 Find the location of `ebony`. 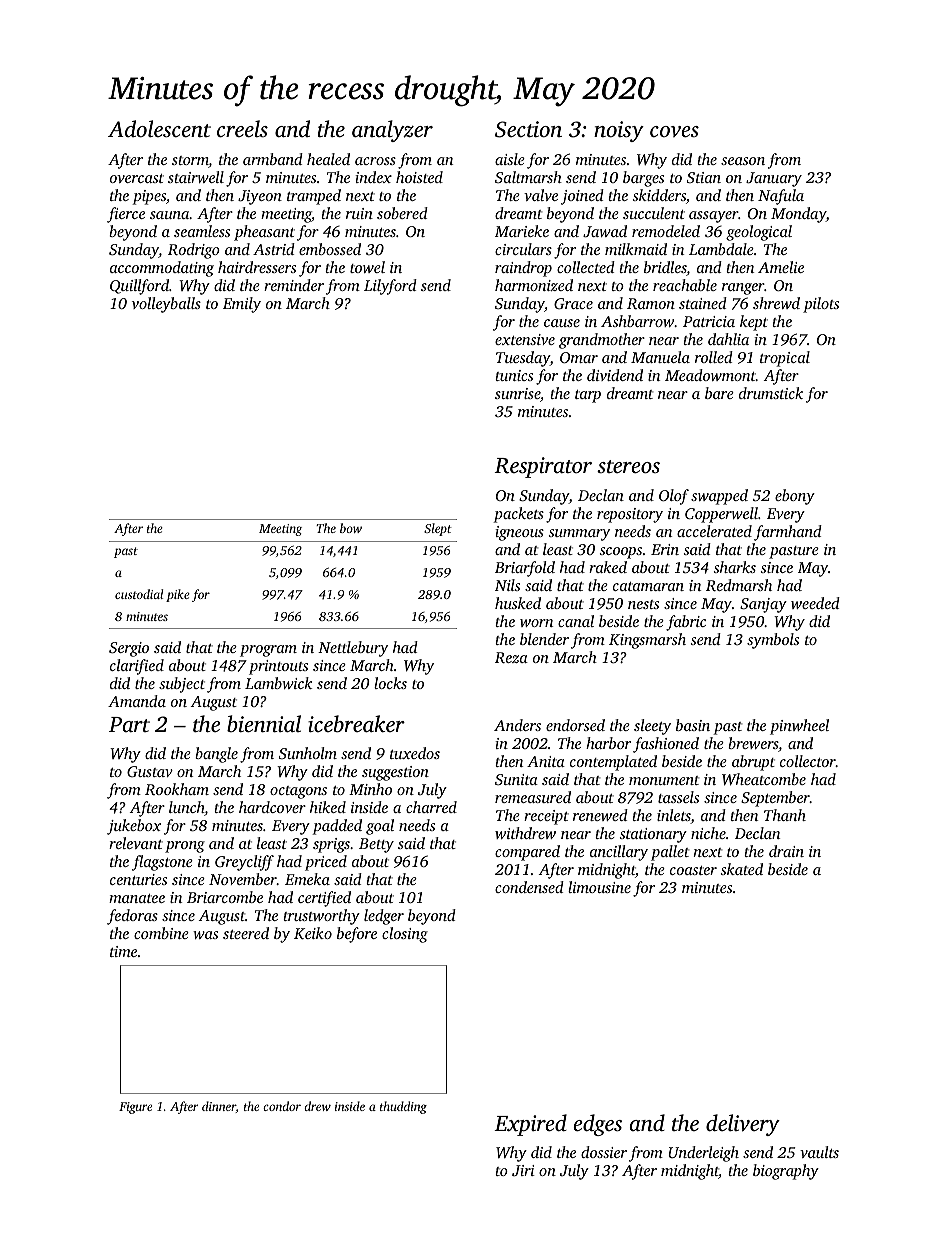

ebony is located at coordinates (795, 497).
